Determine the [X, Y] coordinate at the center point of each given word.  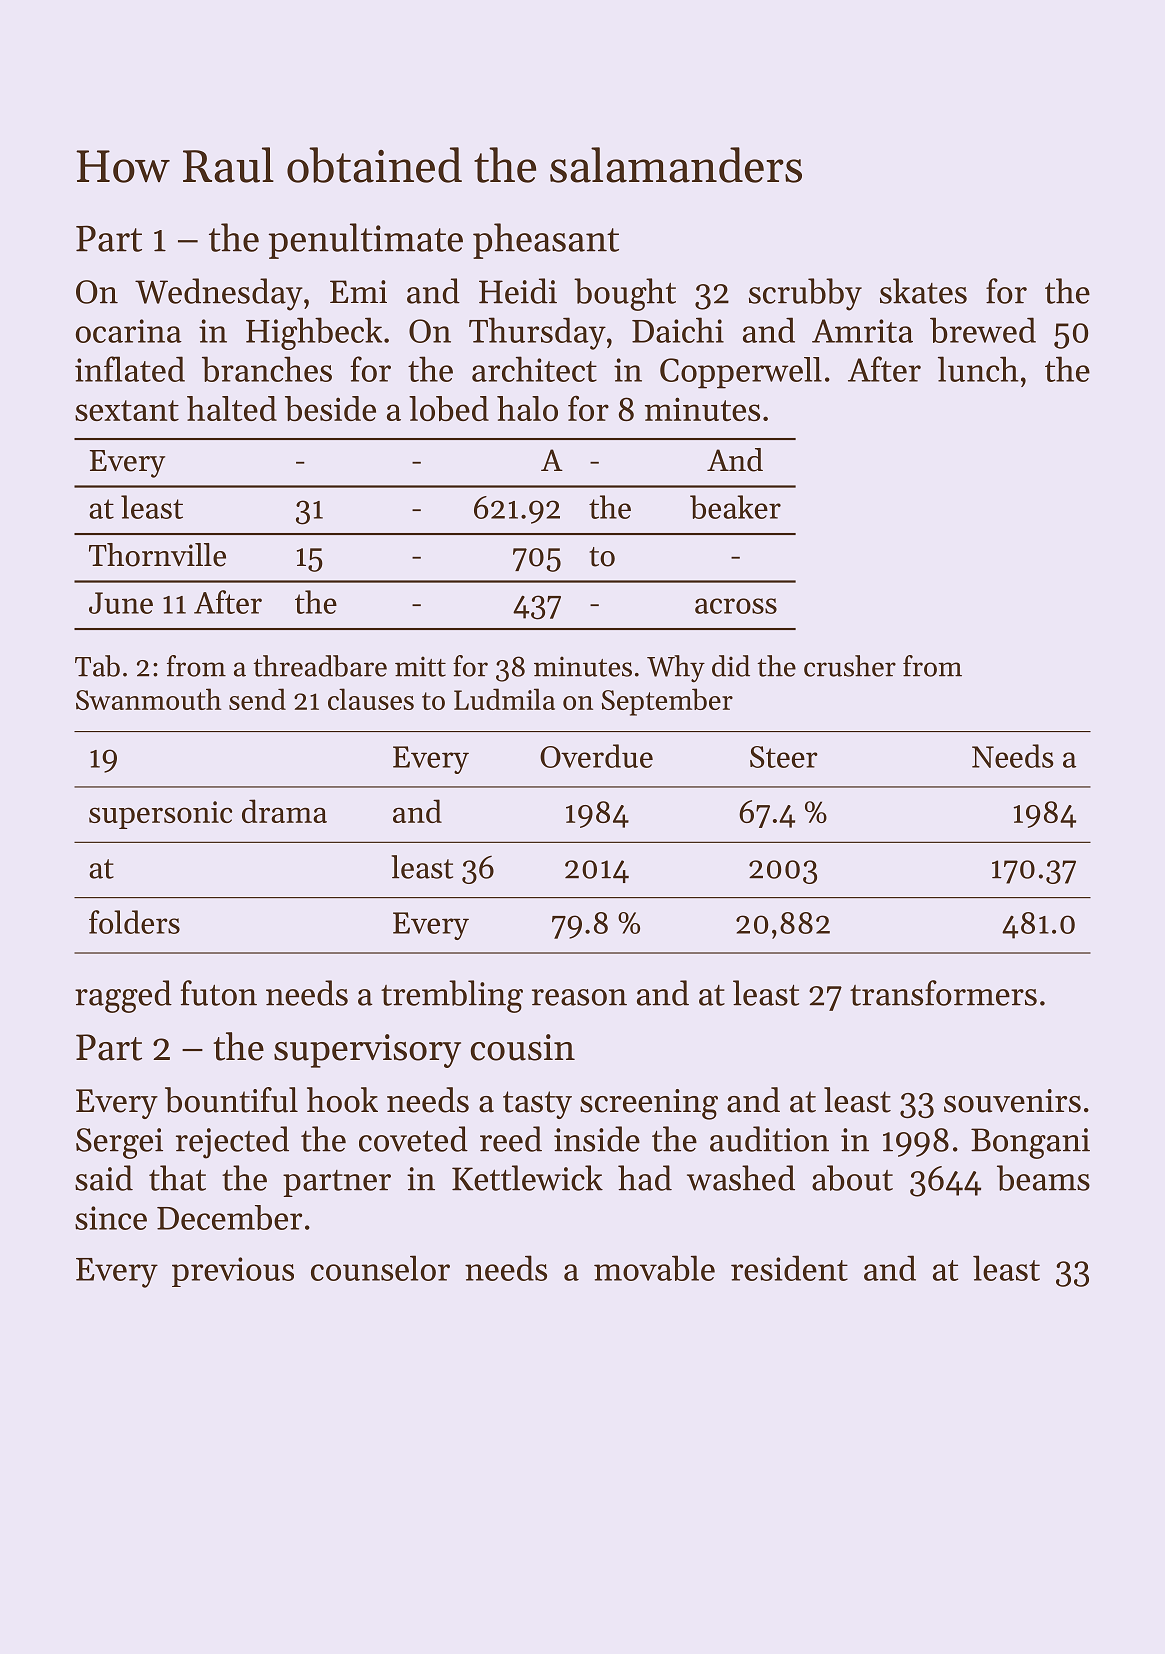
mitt [420, 666]
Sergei [119, 1143]
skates [923, 291]
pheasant [546, 241]
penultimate [366, 241]
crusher [850, 666]
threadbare [320, 666]
